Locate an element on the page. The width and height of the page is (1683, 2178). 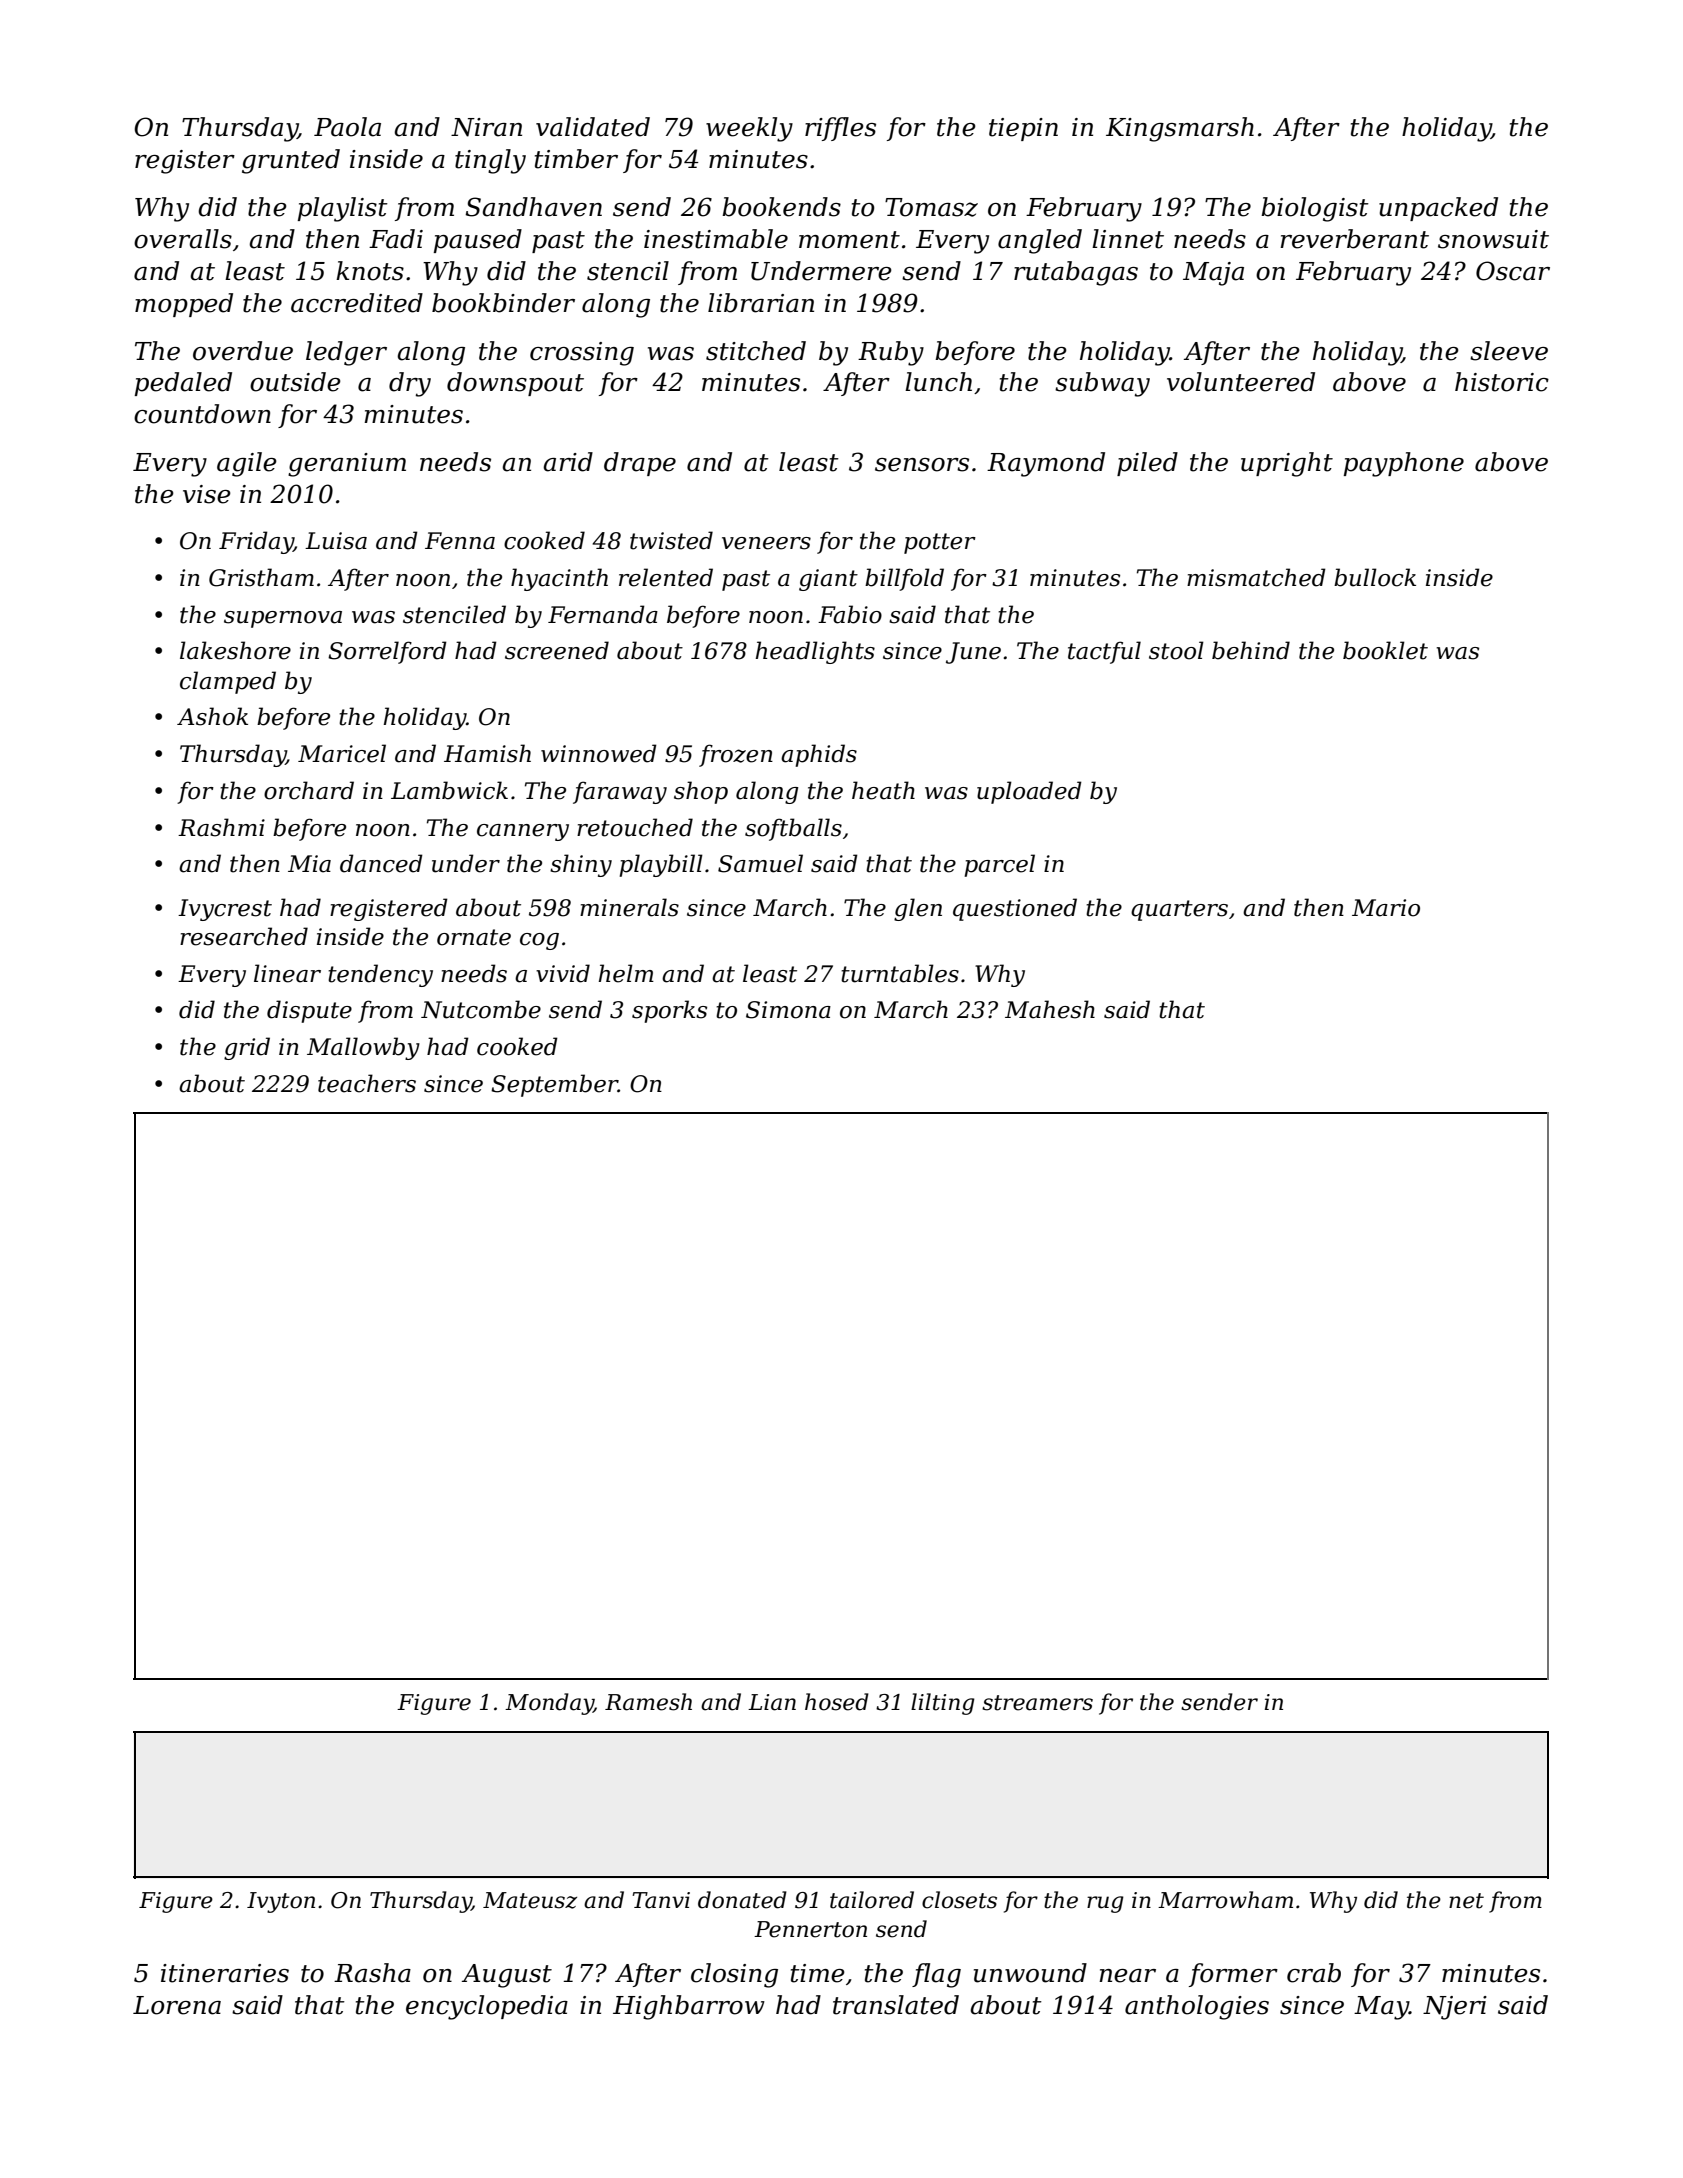
Ivyton is located at coordinates (281, 1902).
